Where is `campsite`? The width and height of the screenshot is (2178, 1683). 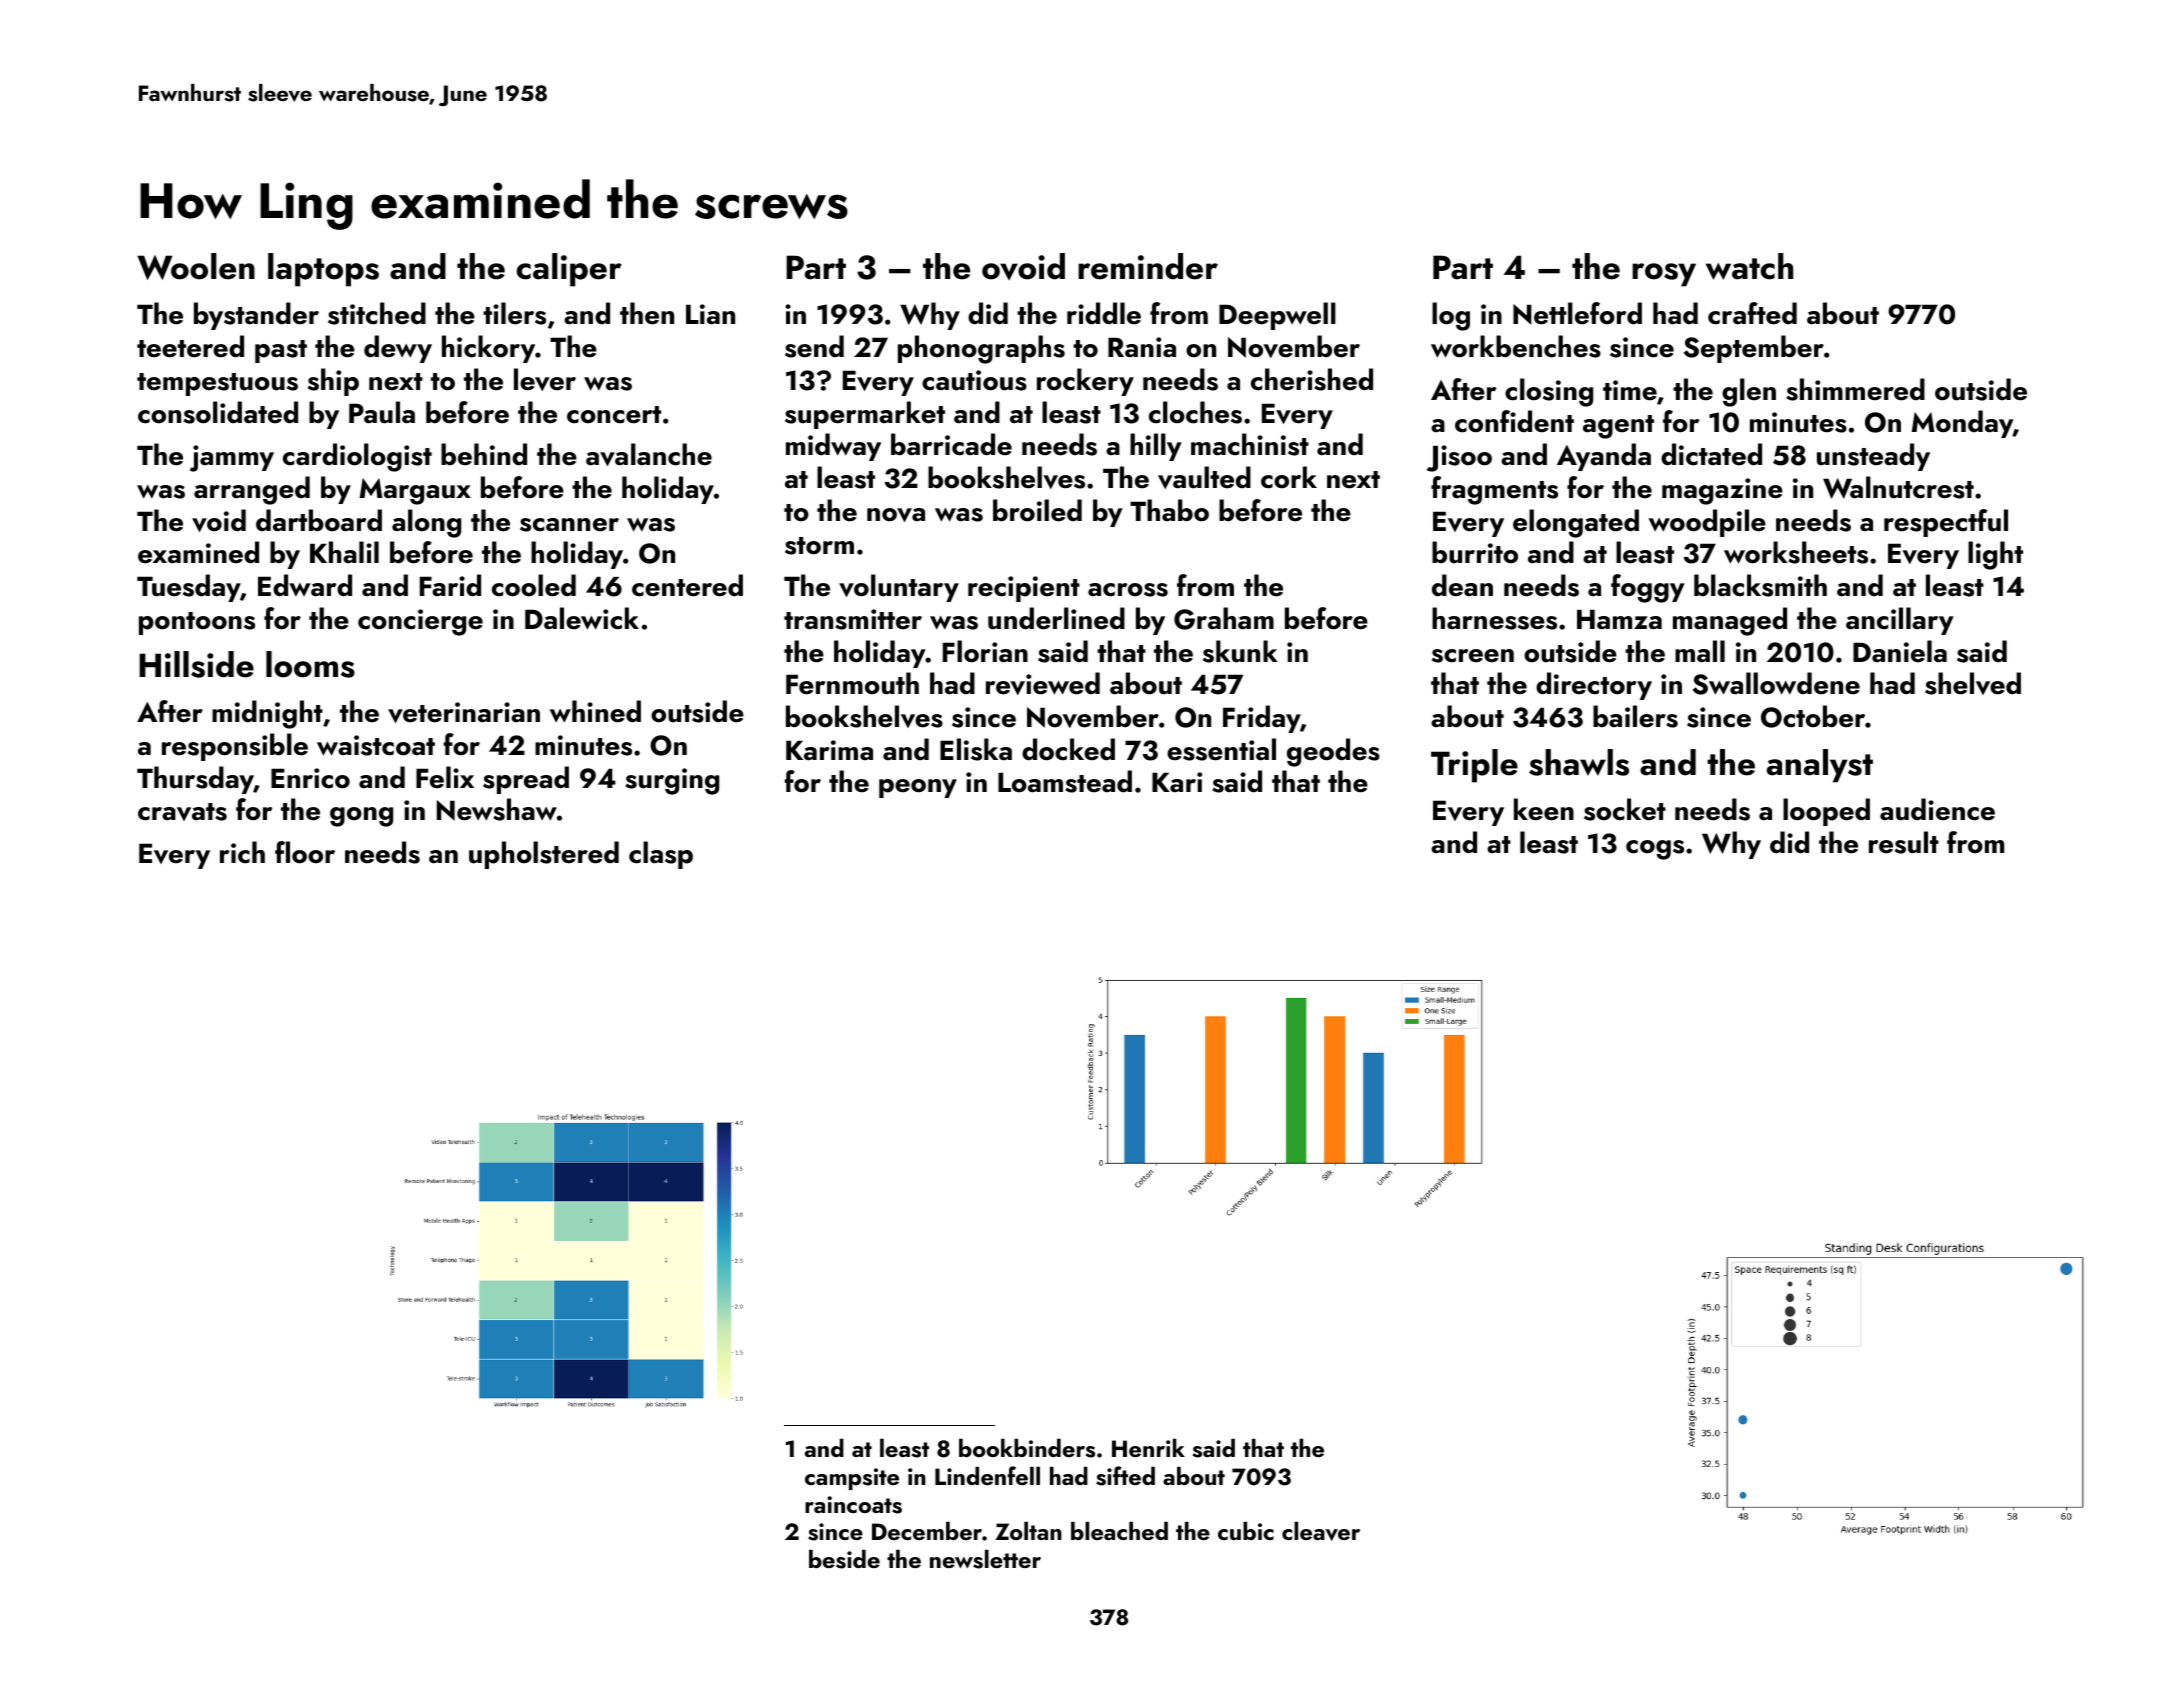
campsite is located at coordinates (852, 1479).
